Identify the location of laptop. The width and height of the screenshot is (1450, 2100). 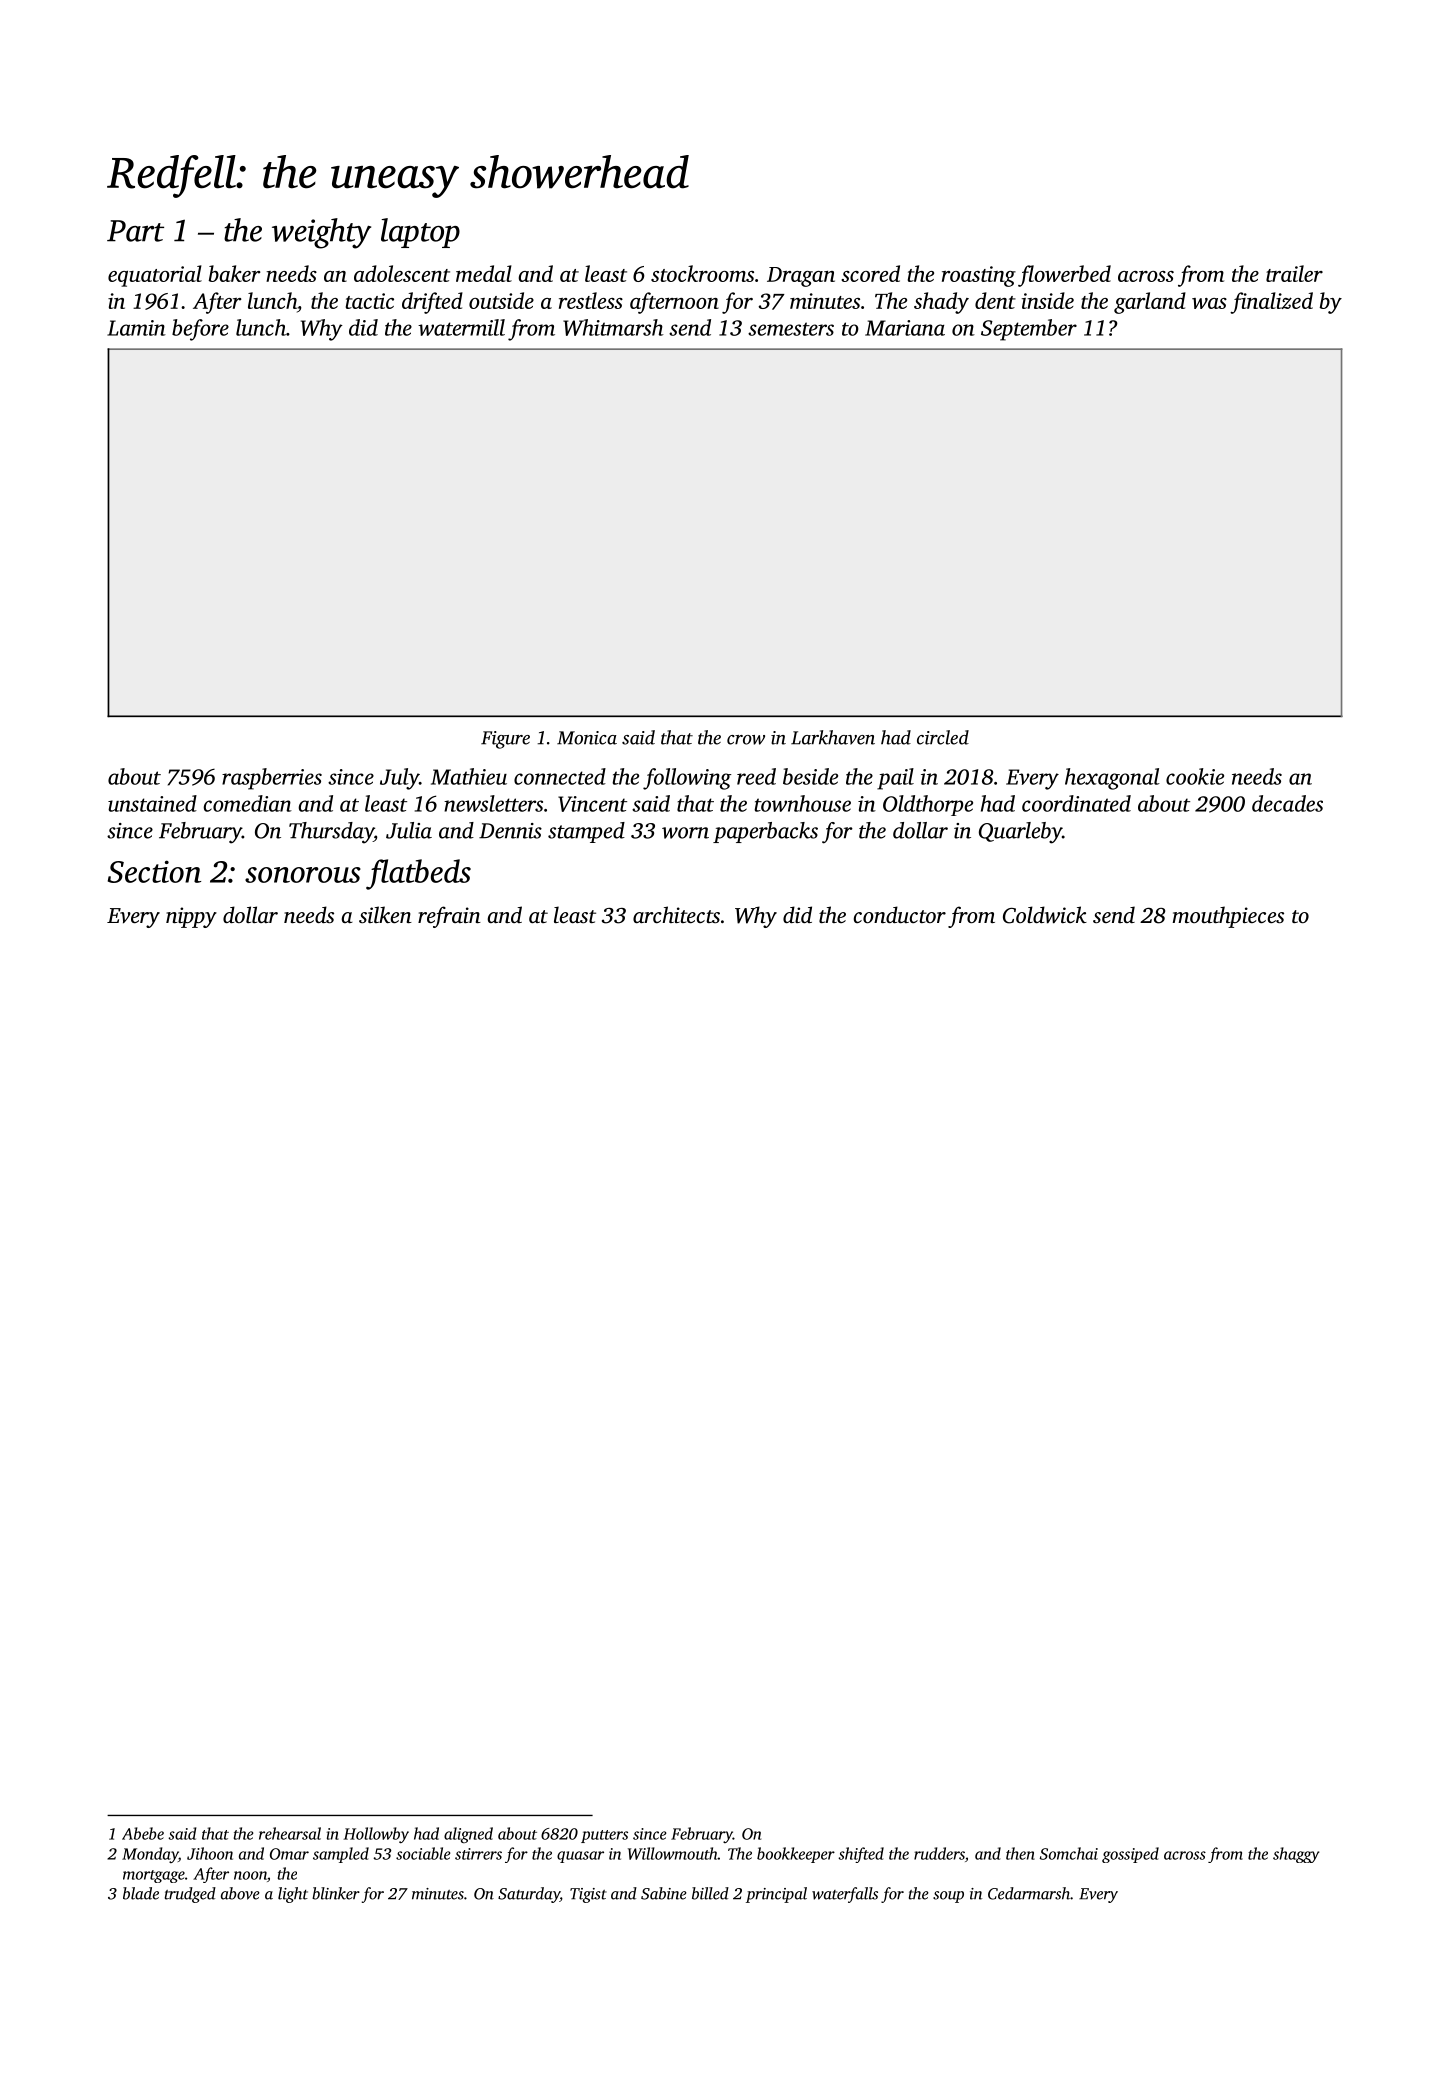
(420, 233).
